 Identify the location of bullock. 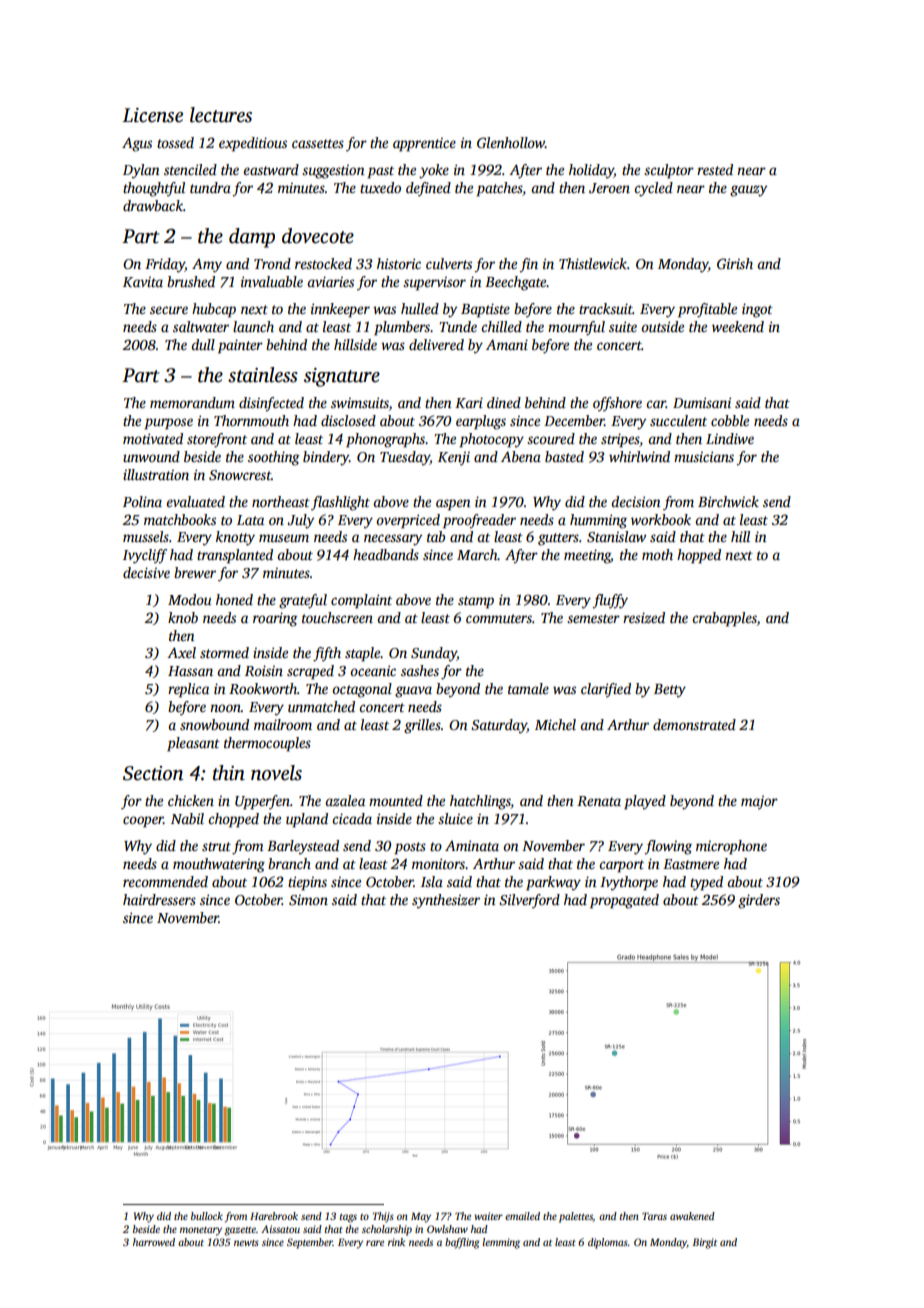
(207, 1216).
